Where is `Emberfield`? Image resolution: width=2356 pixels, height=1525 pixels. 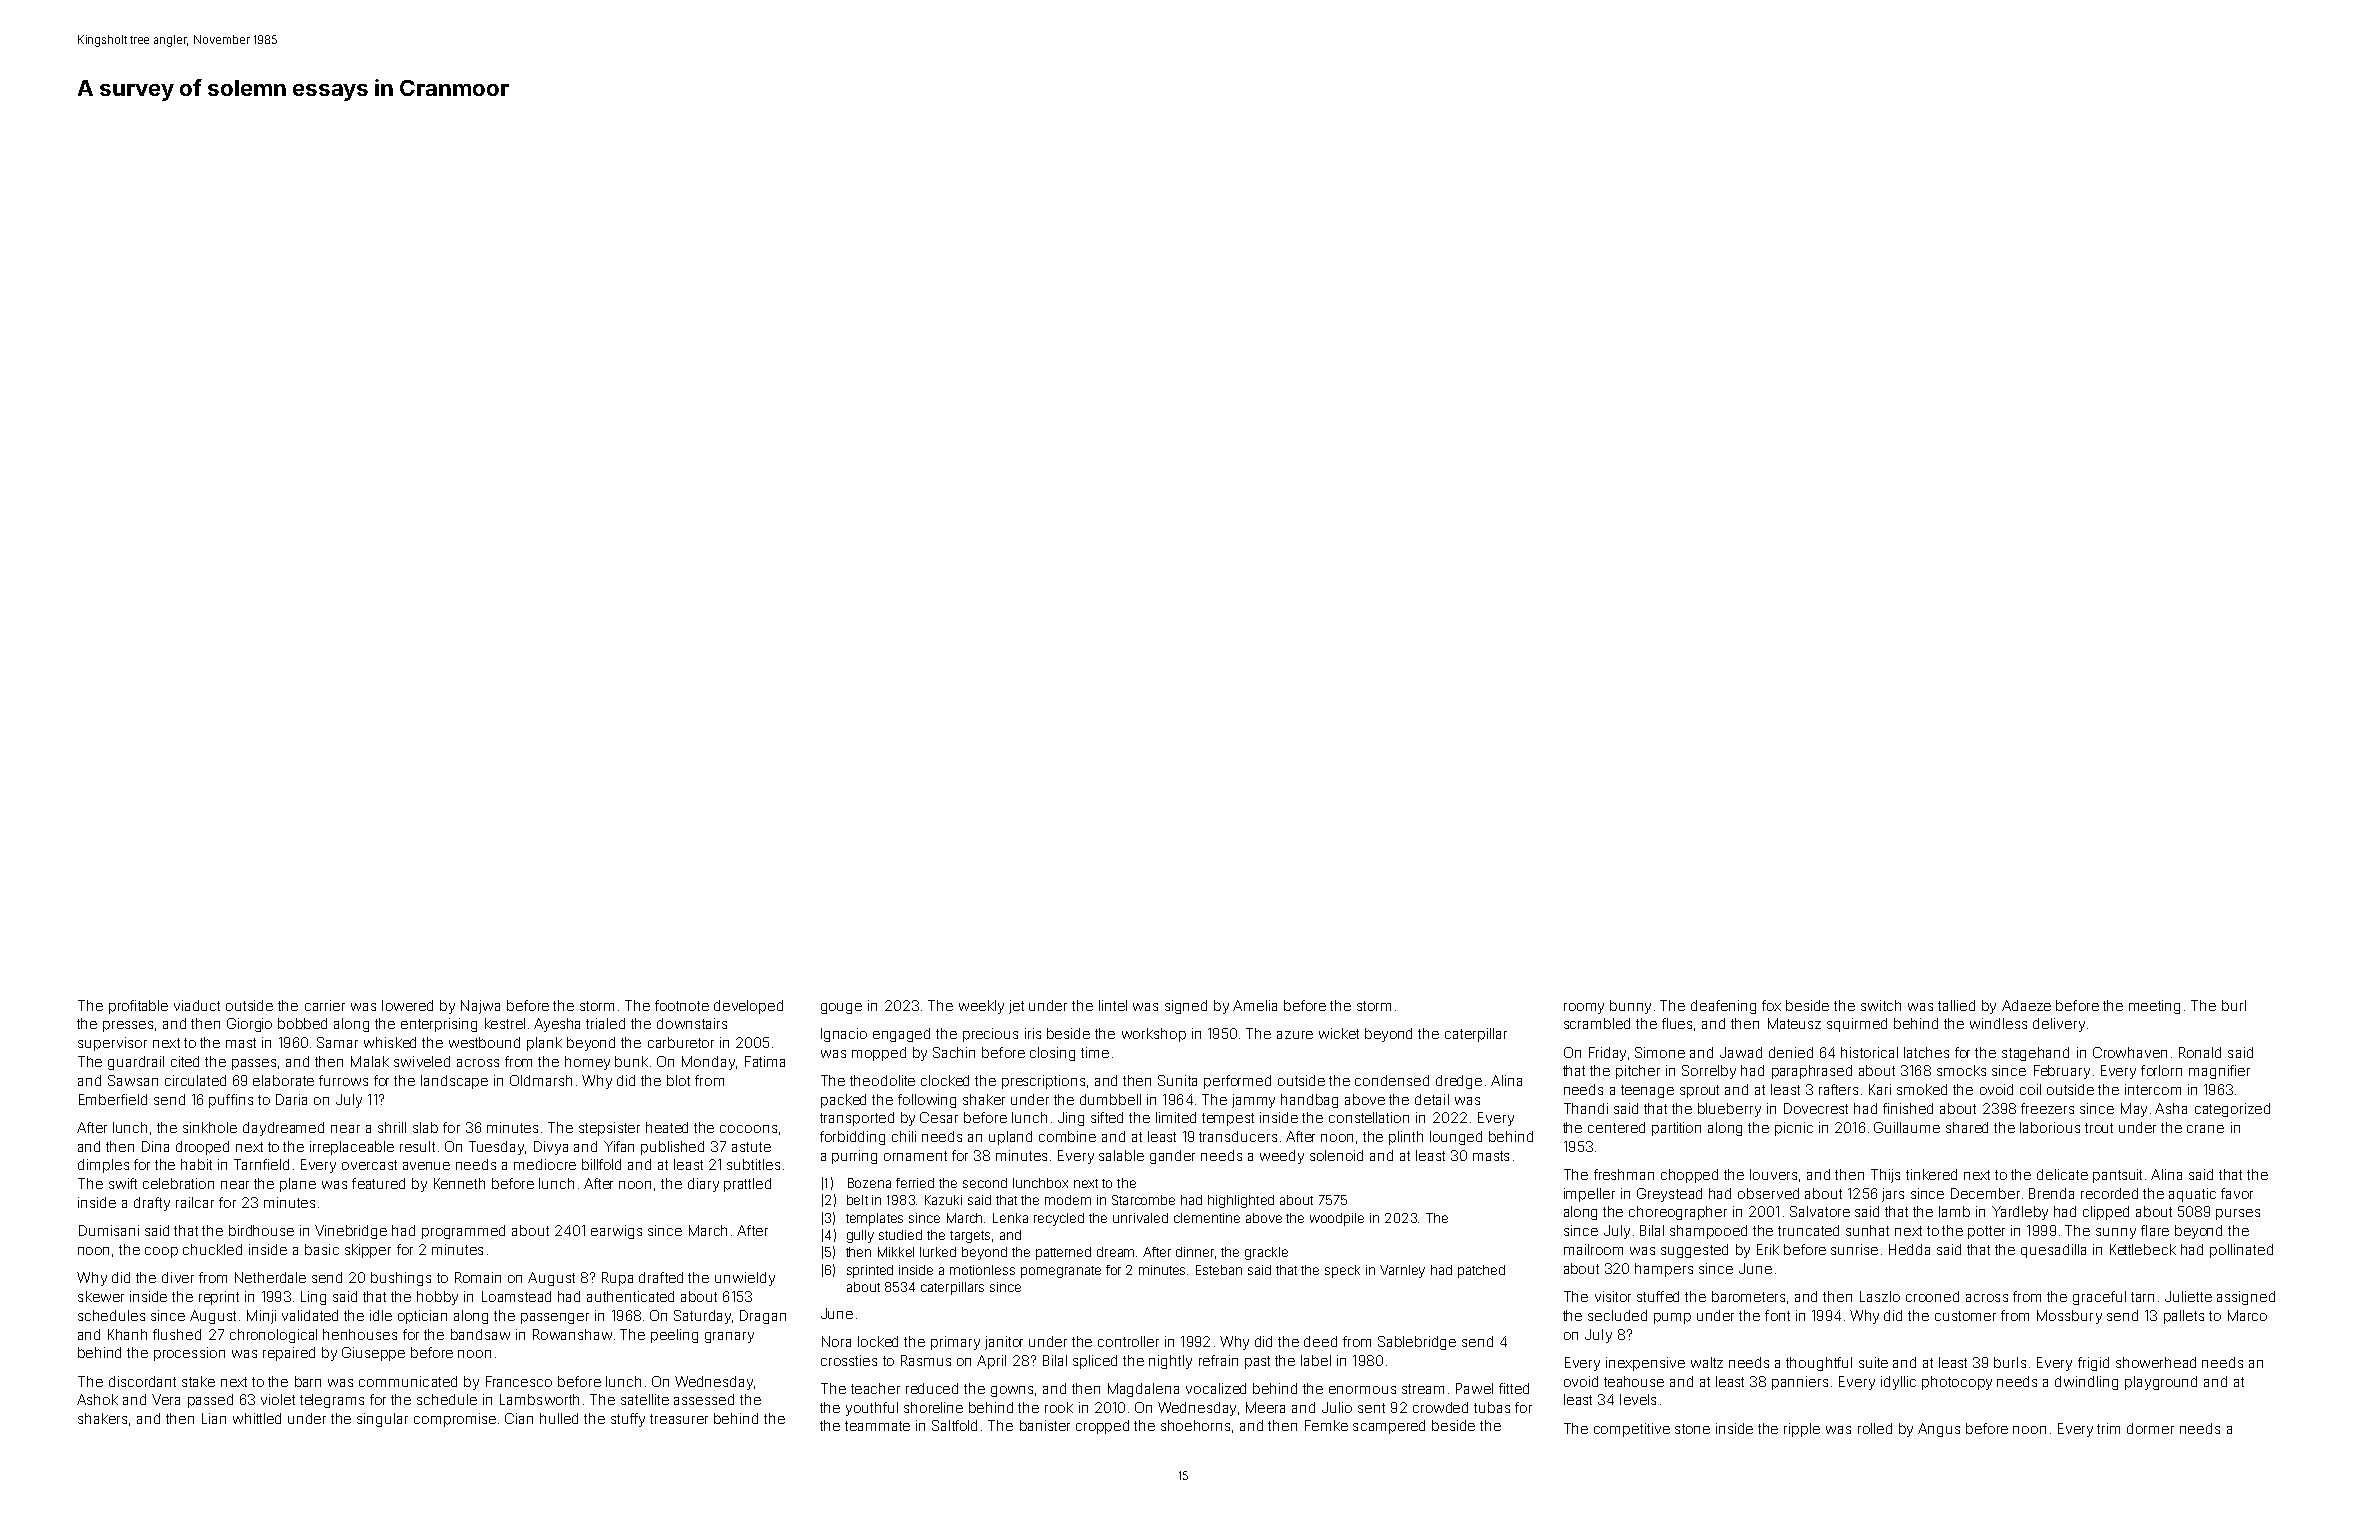
Emberfield is located at coordinates (113, 1099).
